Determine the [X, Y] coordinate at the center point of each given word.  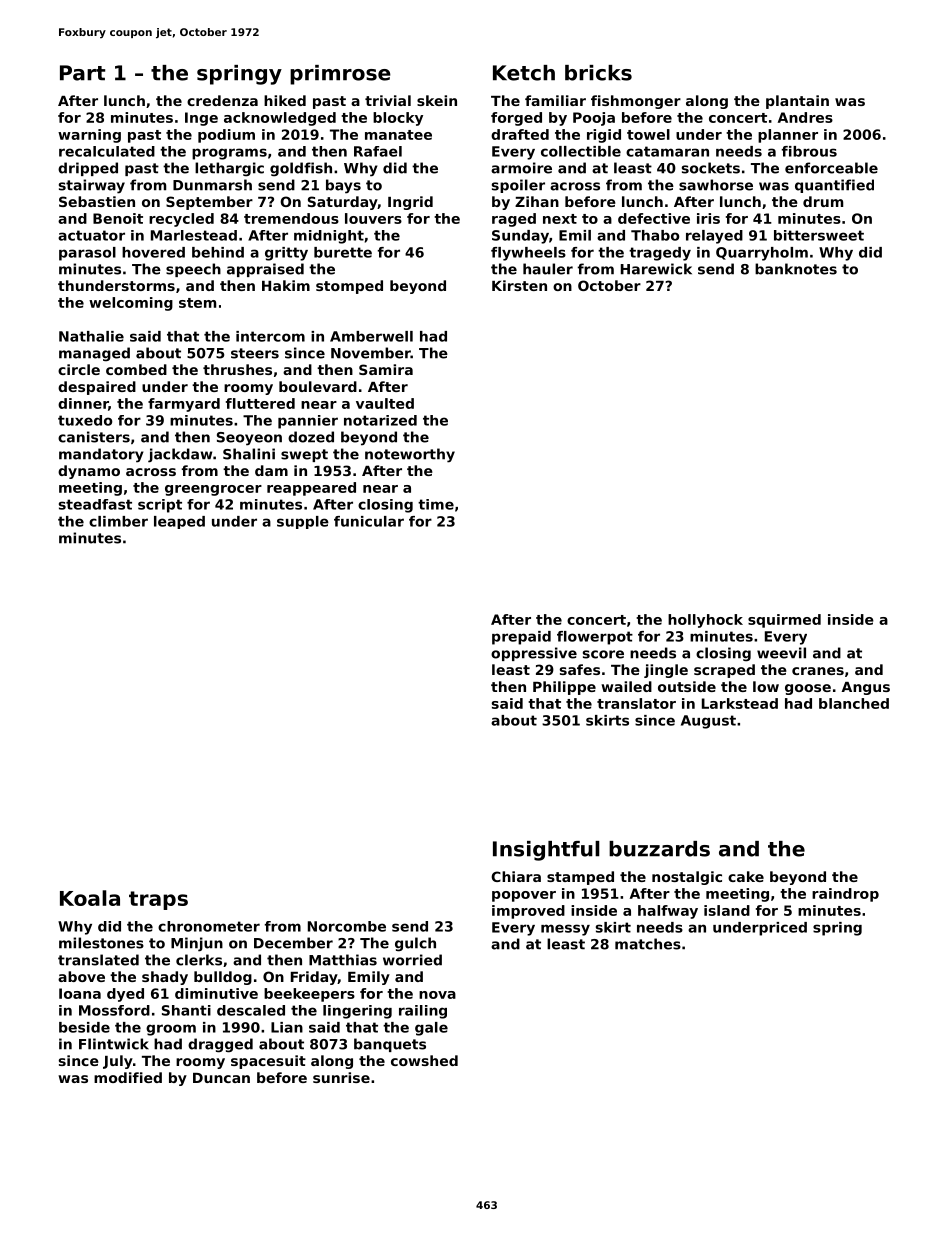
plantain [797, 102]
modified [128, 1077]
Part [82, 73]
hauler [548, 269]
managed [94, 354]
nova [437, 995]
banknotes [796, 269]
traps [158, 900]
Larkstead [740, 703]
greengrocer [213, 490]
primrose [340, 75]
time [436, 504]
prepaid [521, 638]
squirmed [784, 621]
